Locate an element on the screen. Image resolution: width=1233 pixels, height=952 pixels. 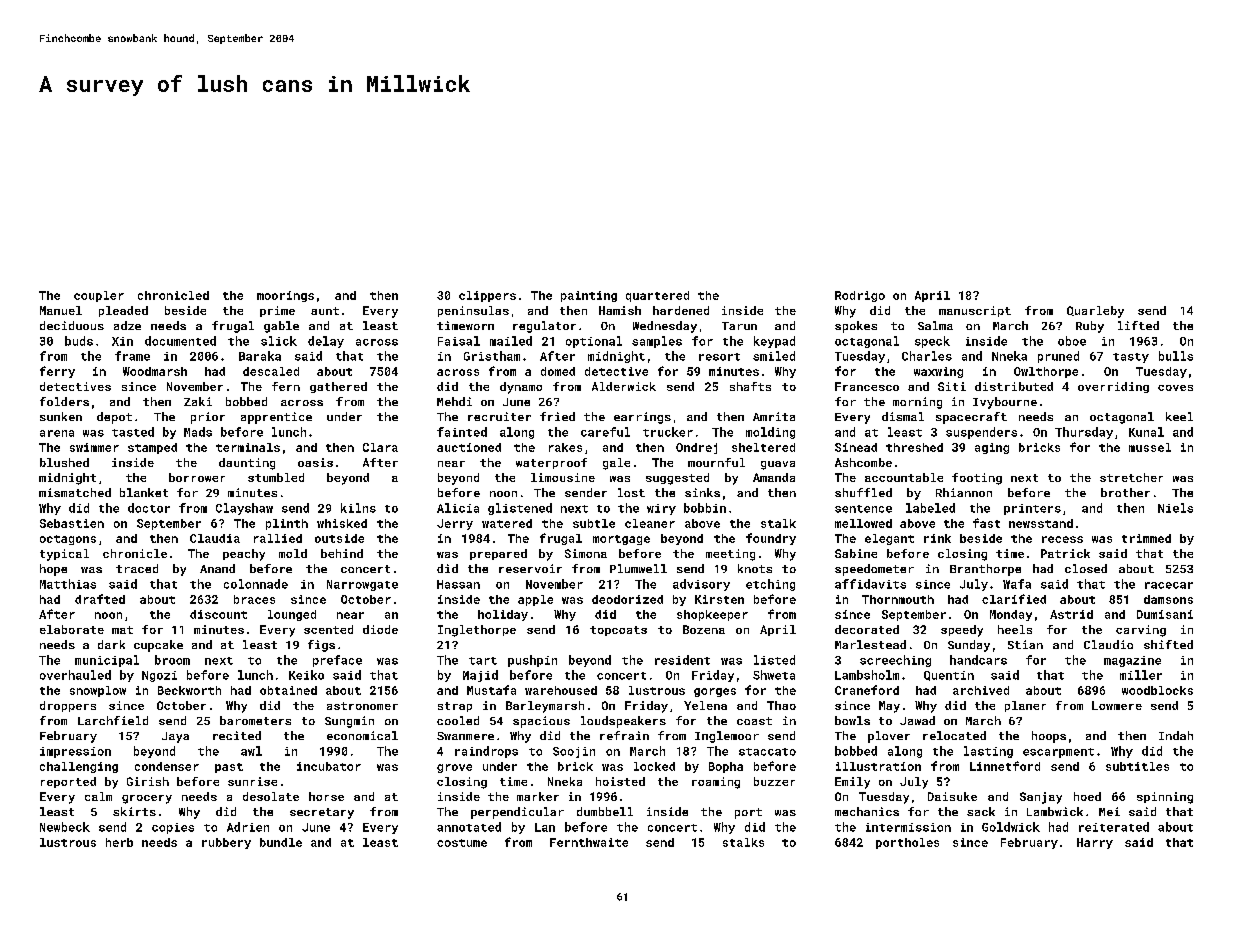
tasty is located at coordinates (1131, 358).
